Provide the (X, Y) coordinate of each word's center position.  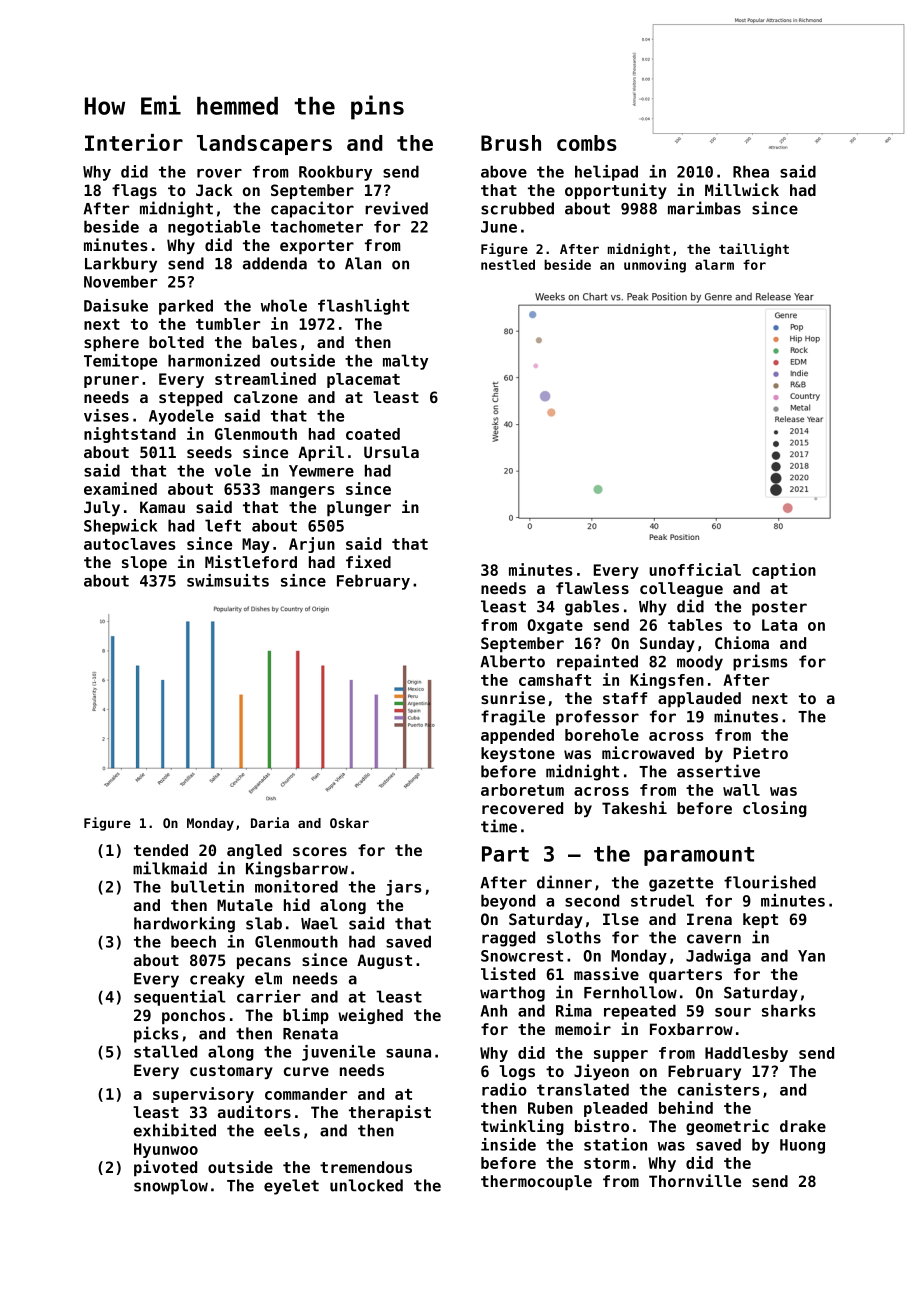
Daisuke (116, 305)
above (504, 171)
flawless (592, 588)
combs (587, 143)
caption (784, 571)
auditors (254, 1111)
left (223, 525)
